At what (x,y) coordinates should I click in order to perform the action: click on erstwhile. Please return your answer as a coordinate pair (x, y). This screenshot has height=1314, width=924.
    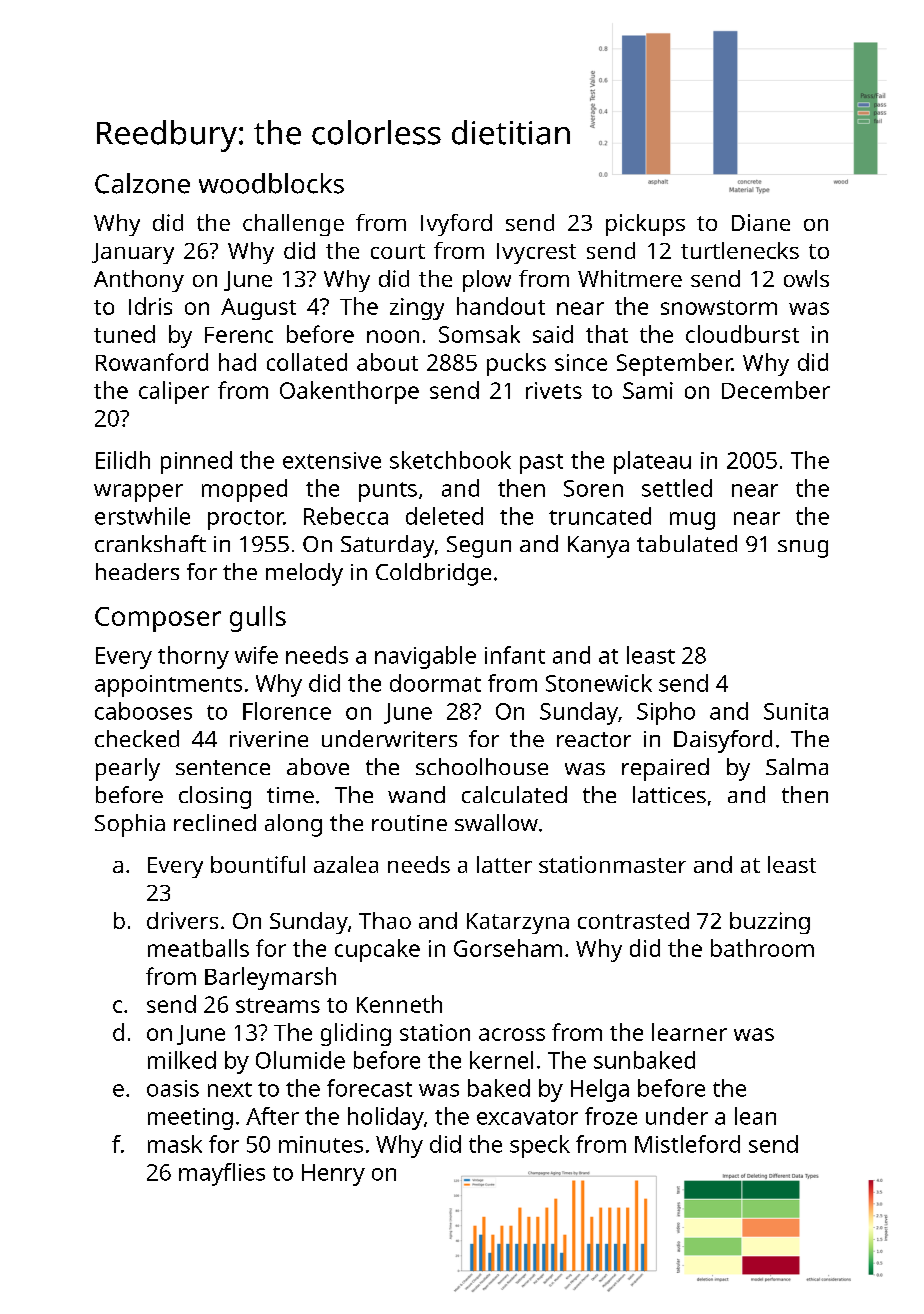
    Looking at the image, I should click on (142, 516).
